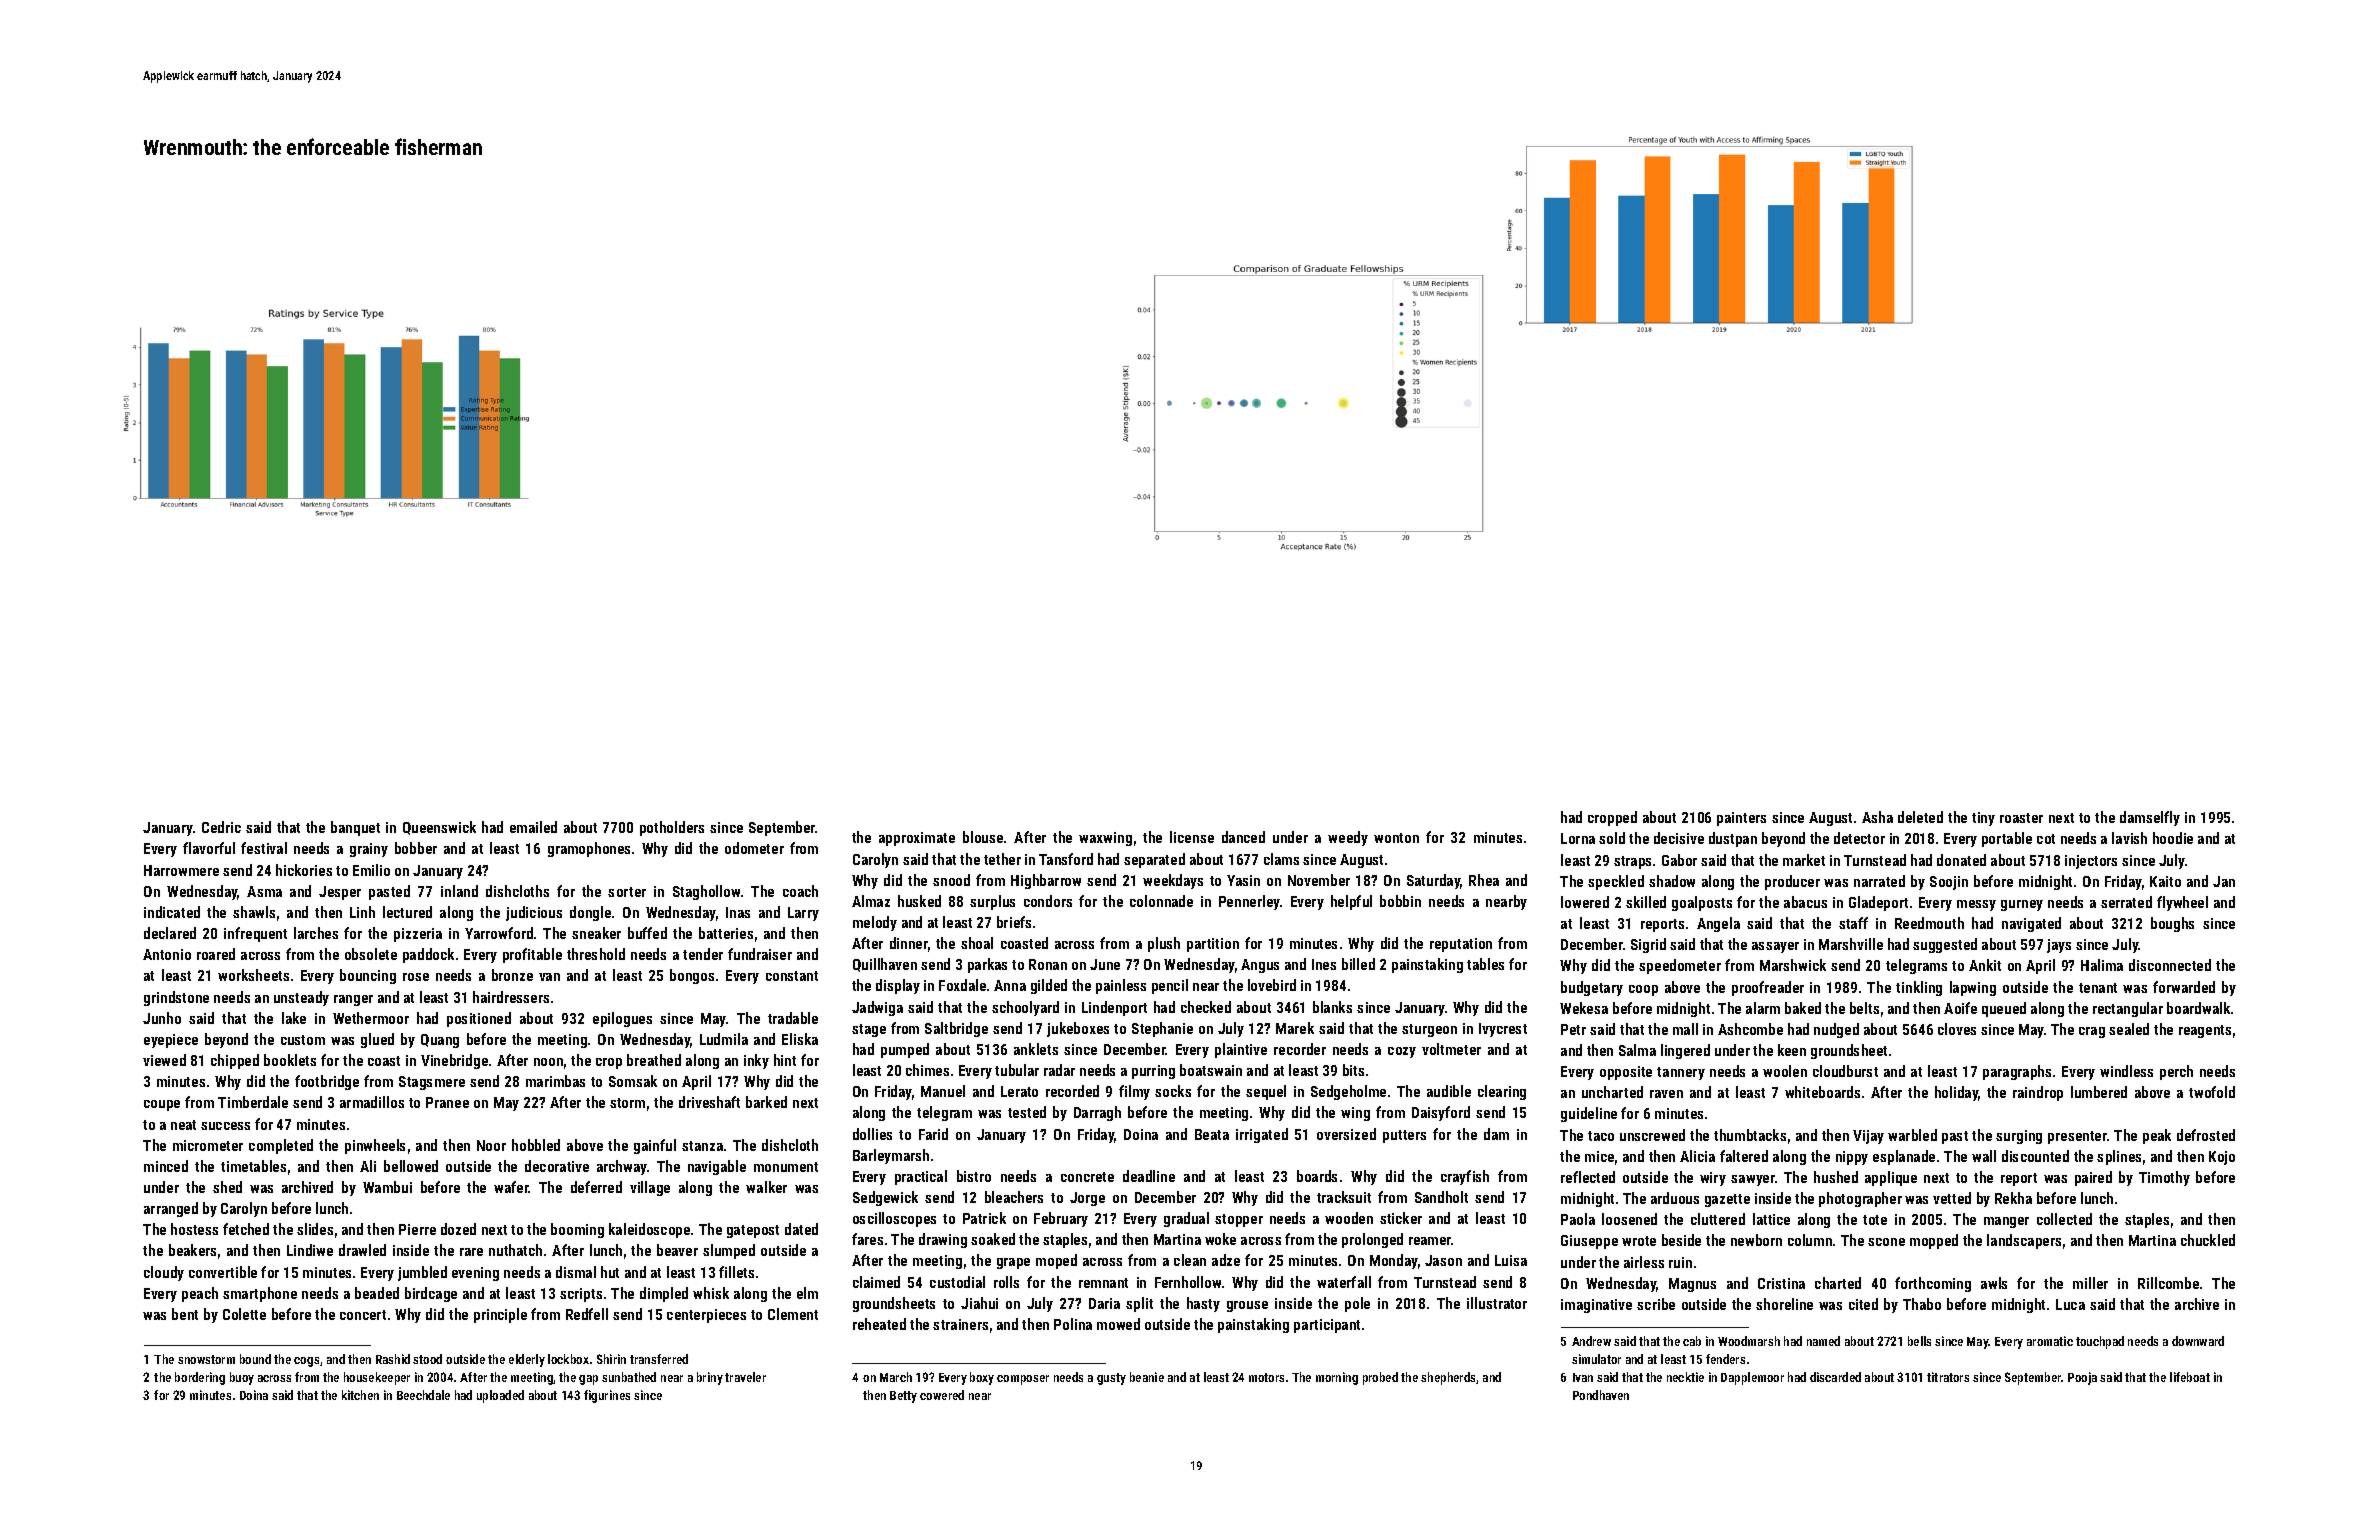 This image has width=2380, height=1540. What do you see at coordinates (1877, 817) in the image?
I see `Asha` at bounding box center [1877, 817].
